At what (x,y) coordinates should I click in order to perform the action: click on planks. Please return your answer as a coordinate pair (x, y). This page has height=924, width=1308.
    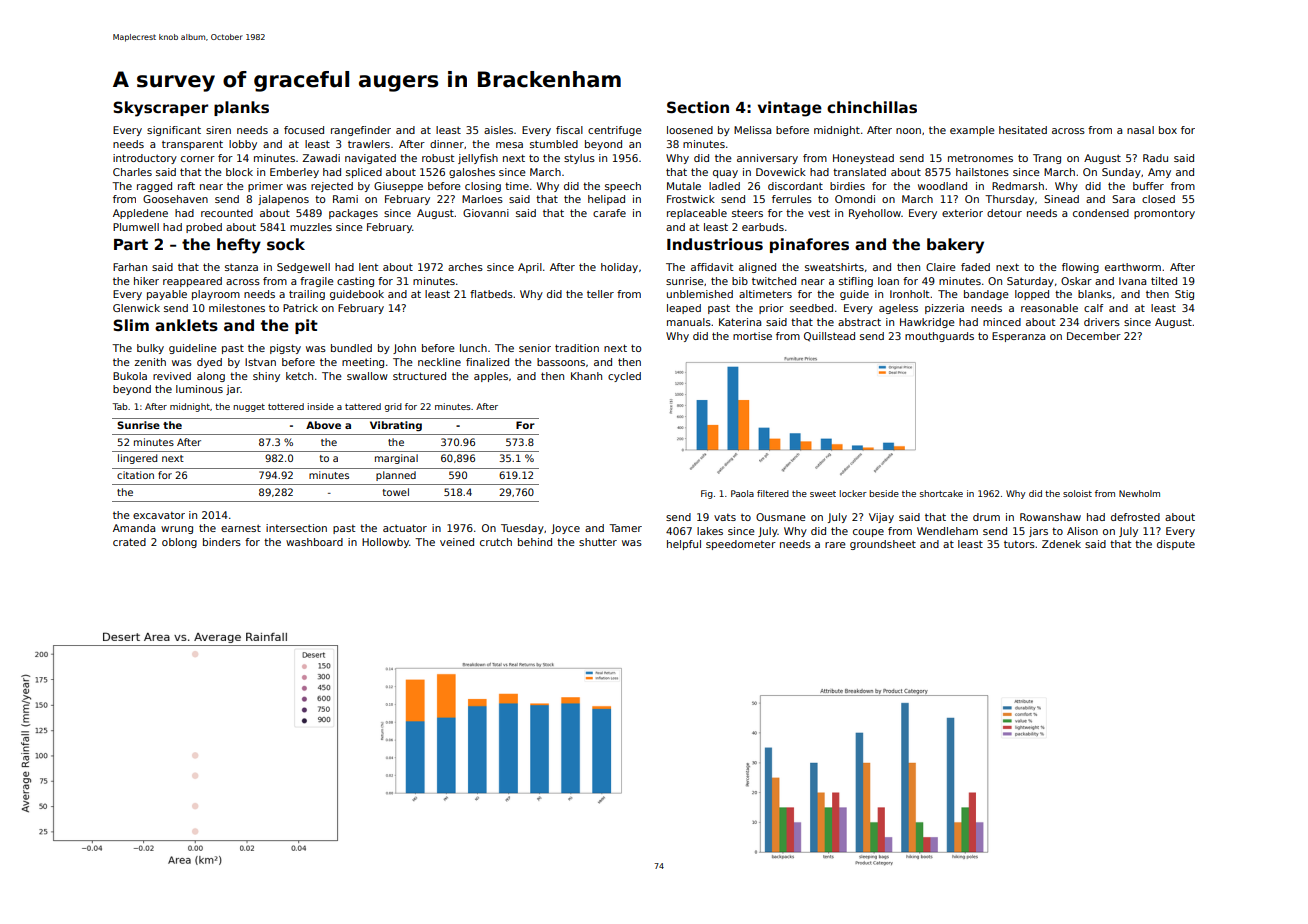
    Looking at the image, I should click on (241, 108).
